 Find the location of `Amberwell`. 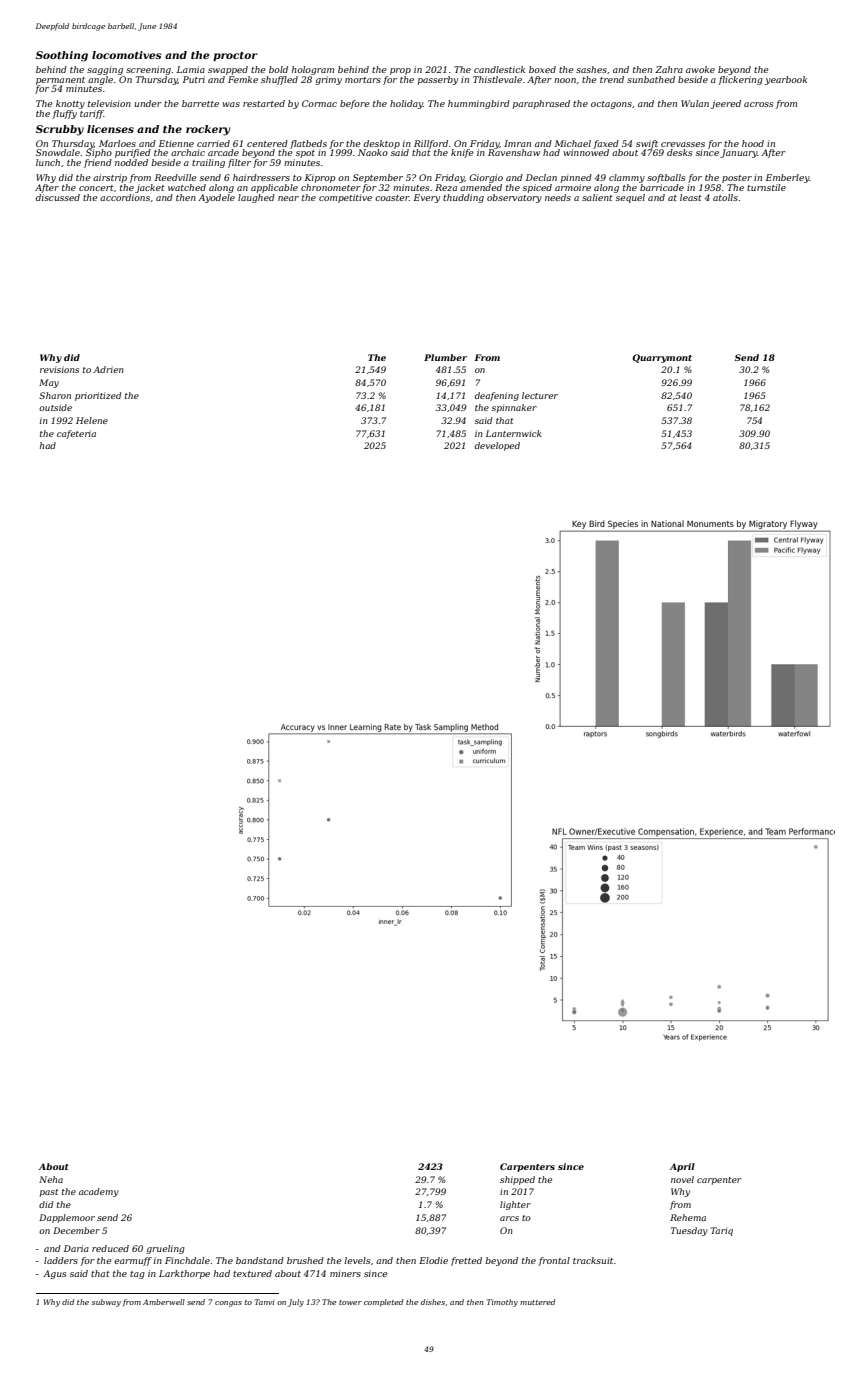

Amberwell is located at coordinates (164, 1302).
